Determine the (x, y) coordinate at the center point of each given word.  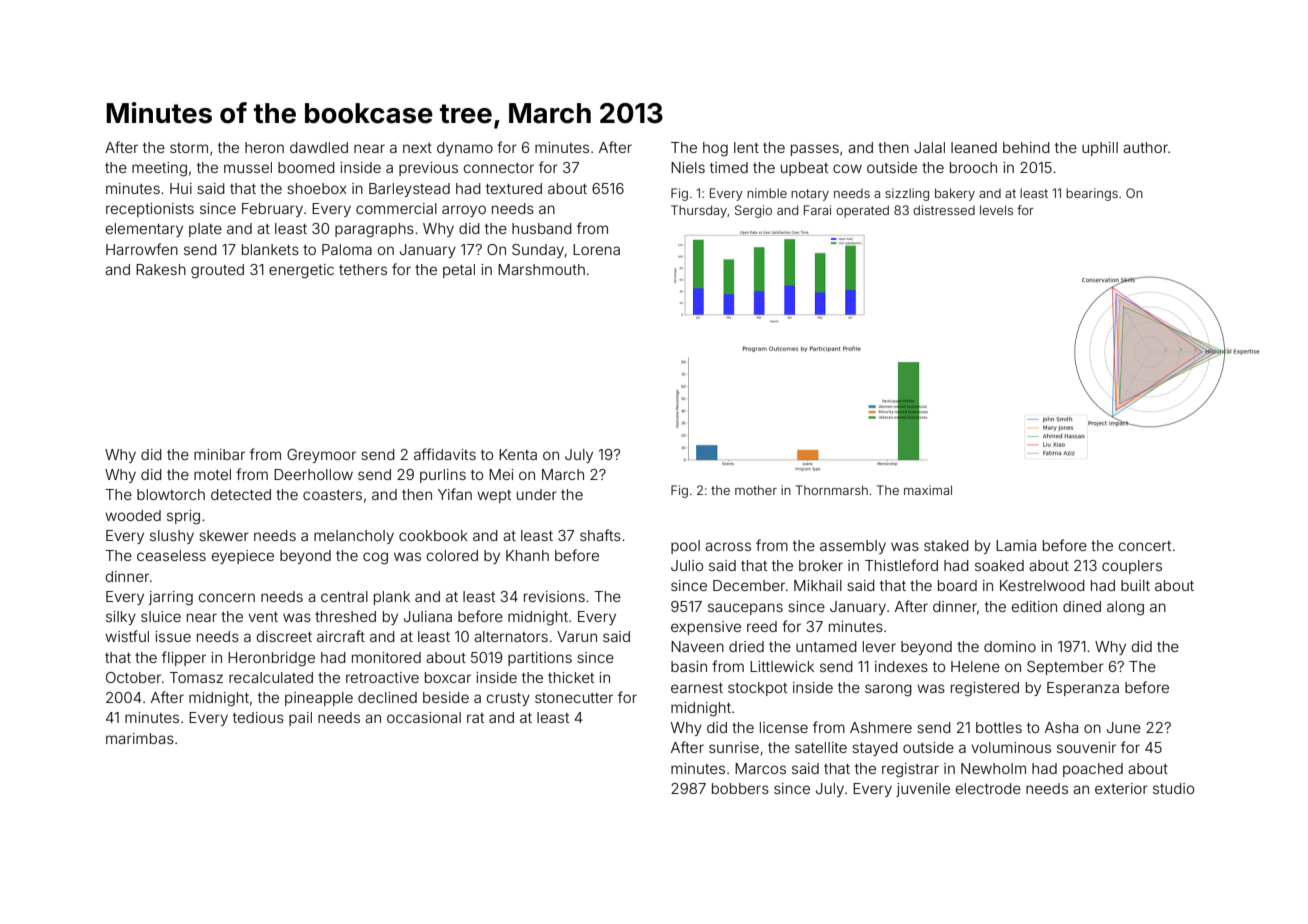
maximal (928, 490)
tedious (258, 717)
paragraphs (374, 230)
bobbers (740, 788)
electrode (988, 788)
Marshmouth (541, 269)
